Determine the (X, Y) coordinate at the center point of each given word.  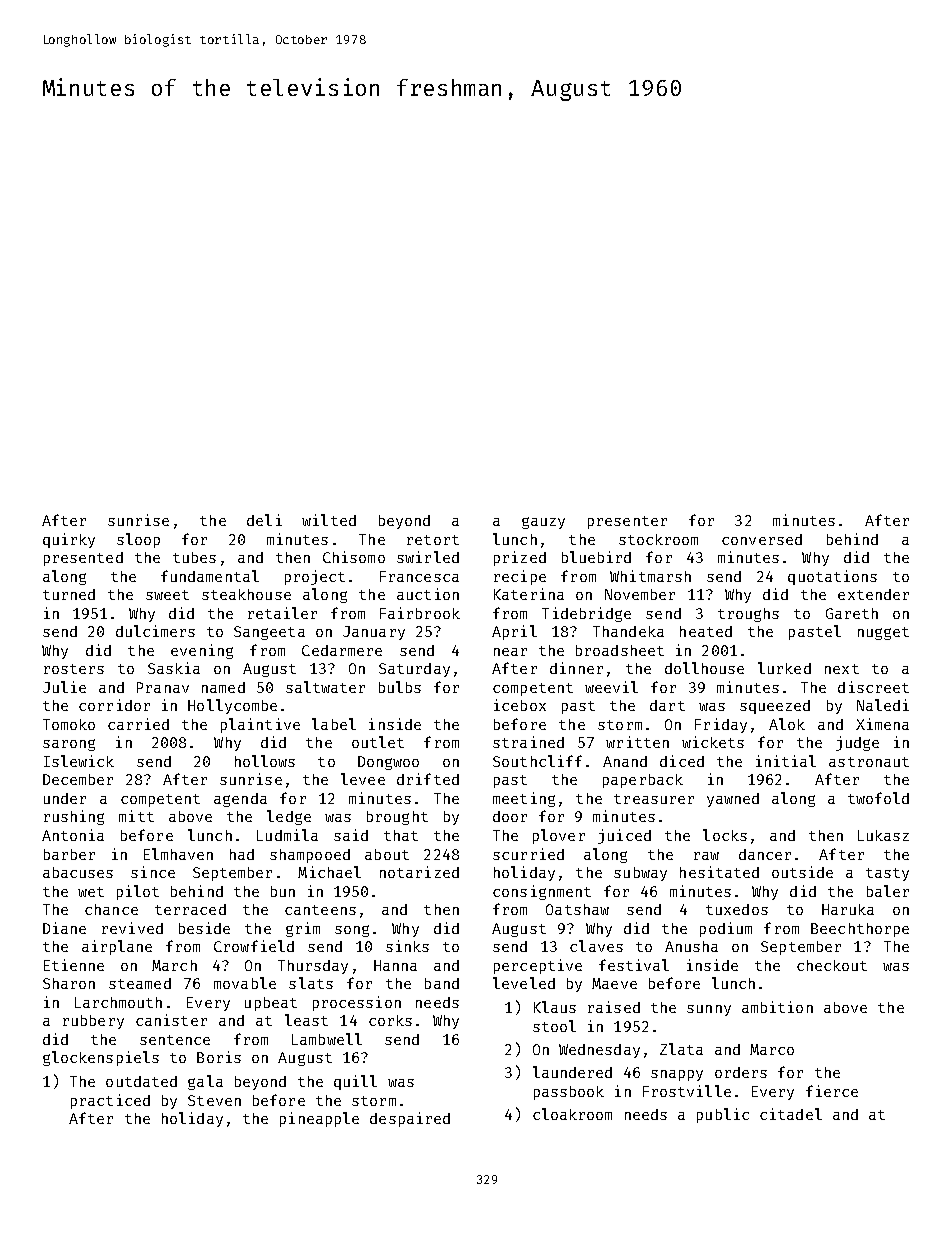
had (242, 854)
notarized (419, 872)
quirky (69, 540)
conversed (762, 539)
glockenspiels (101, 1058)
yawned (733, 800)
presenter (627, 522)
